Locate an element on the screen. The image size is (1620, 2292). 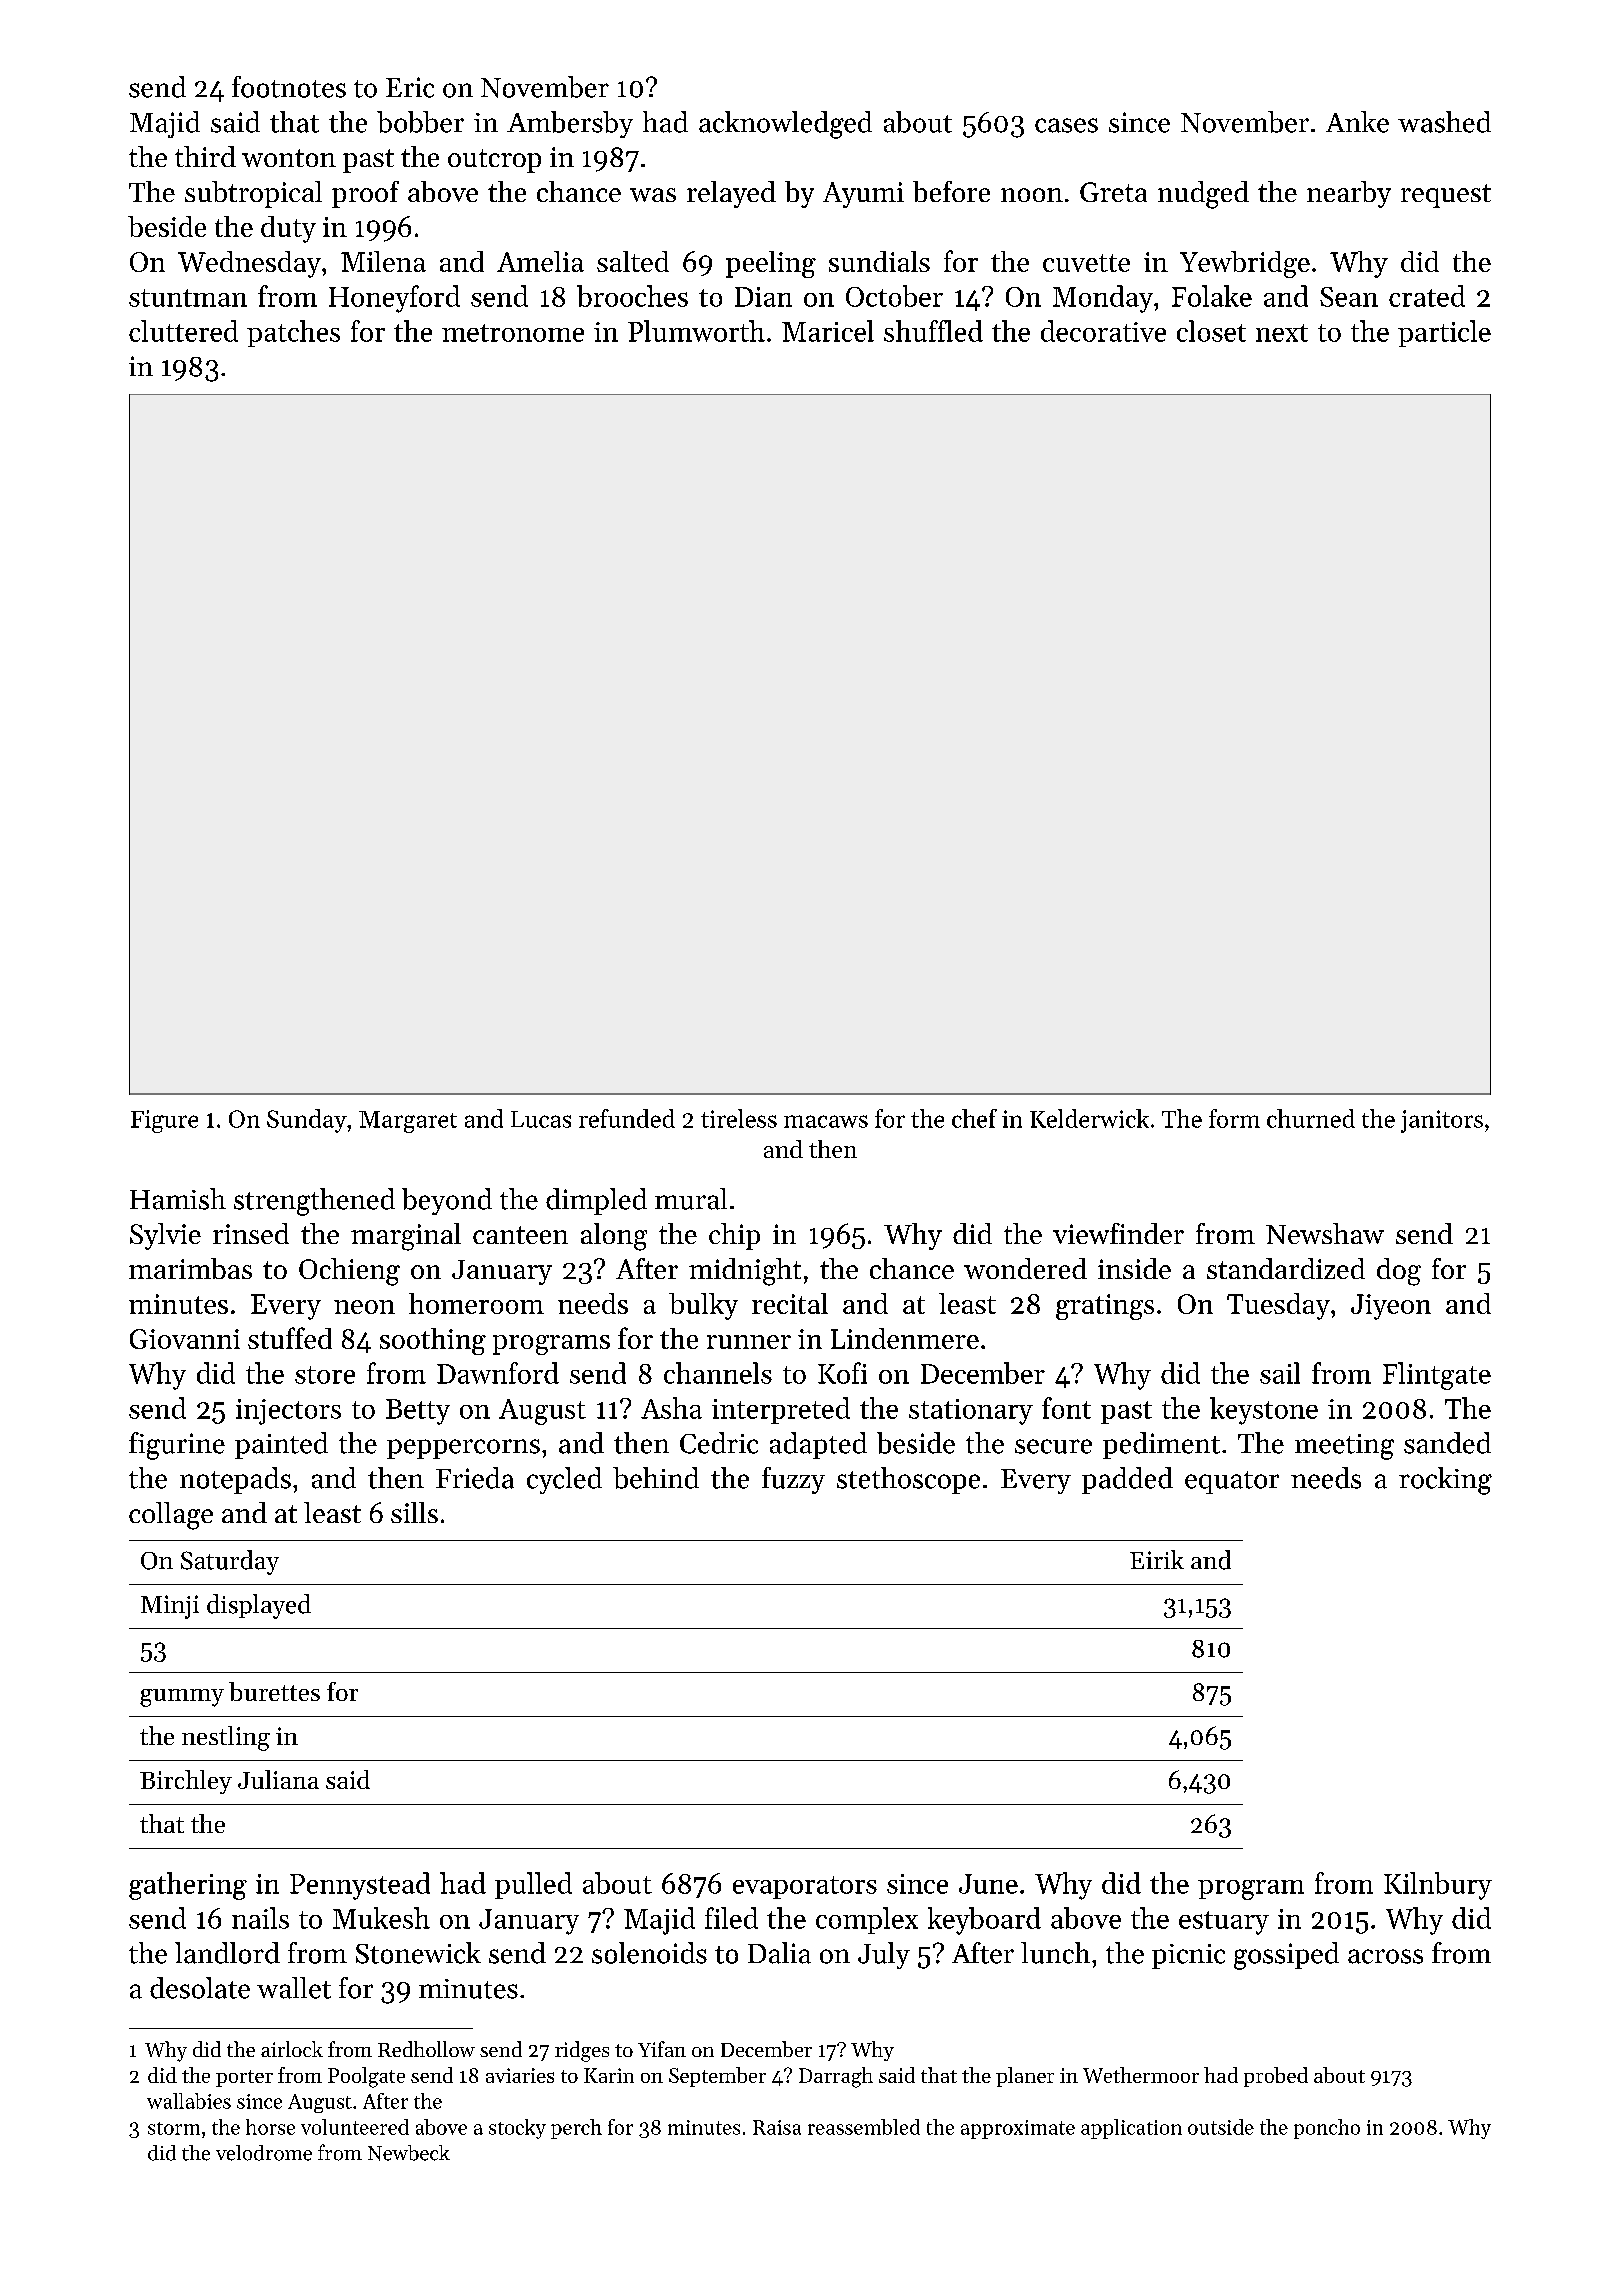
janitors is located at coordinates (1442, 1121).
